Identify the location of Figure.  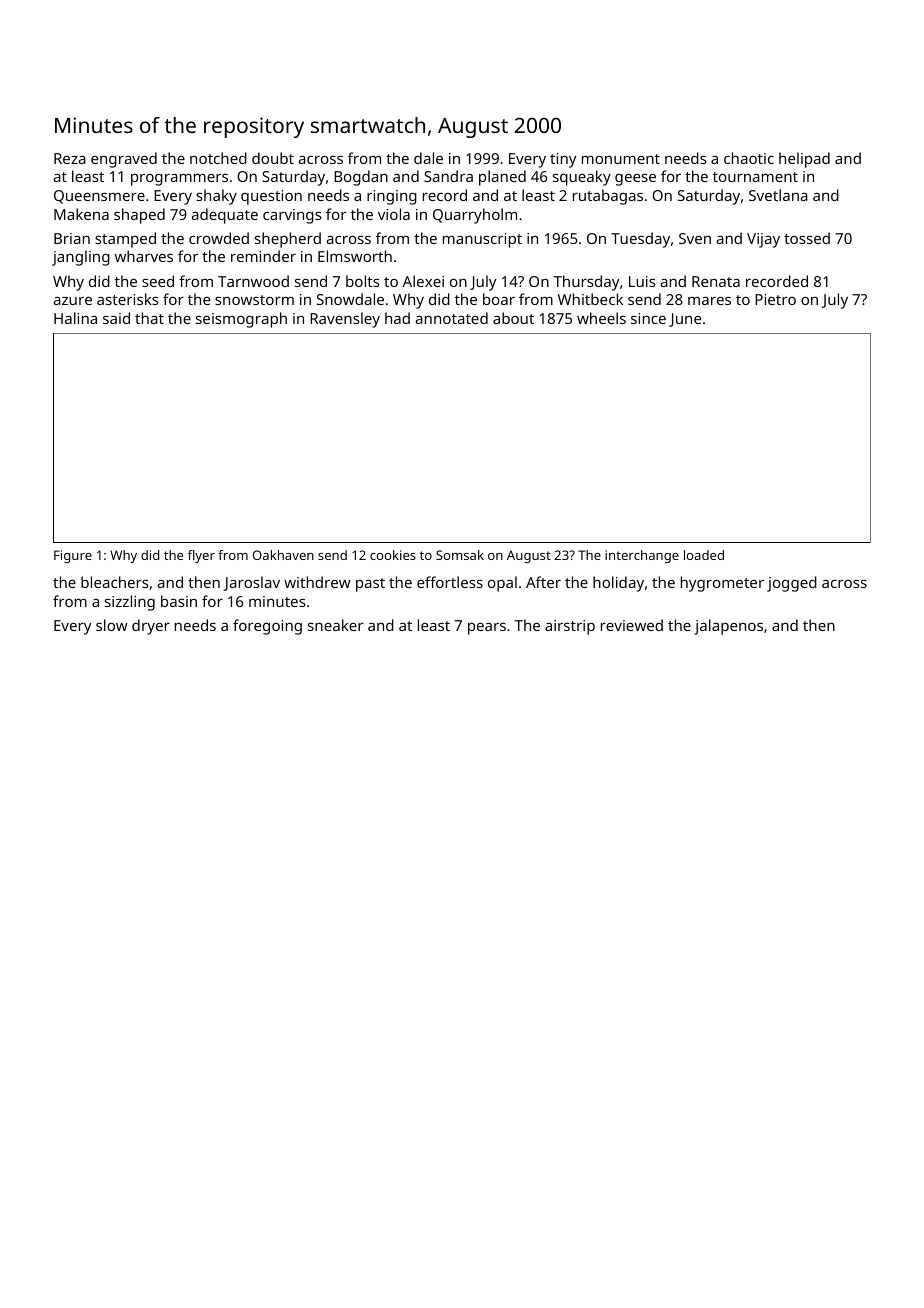
(73, 556).
